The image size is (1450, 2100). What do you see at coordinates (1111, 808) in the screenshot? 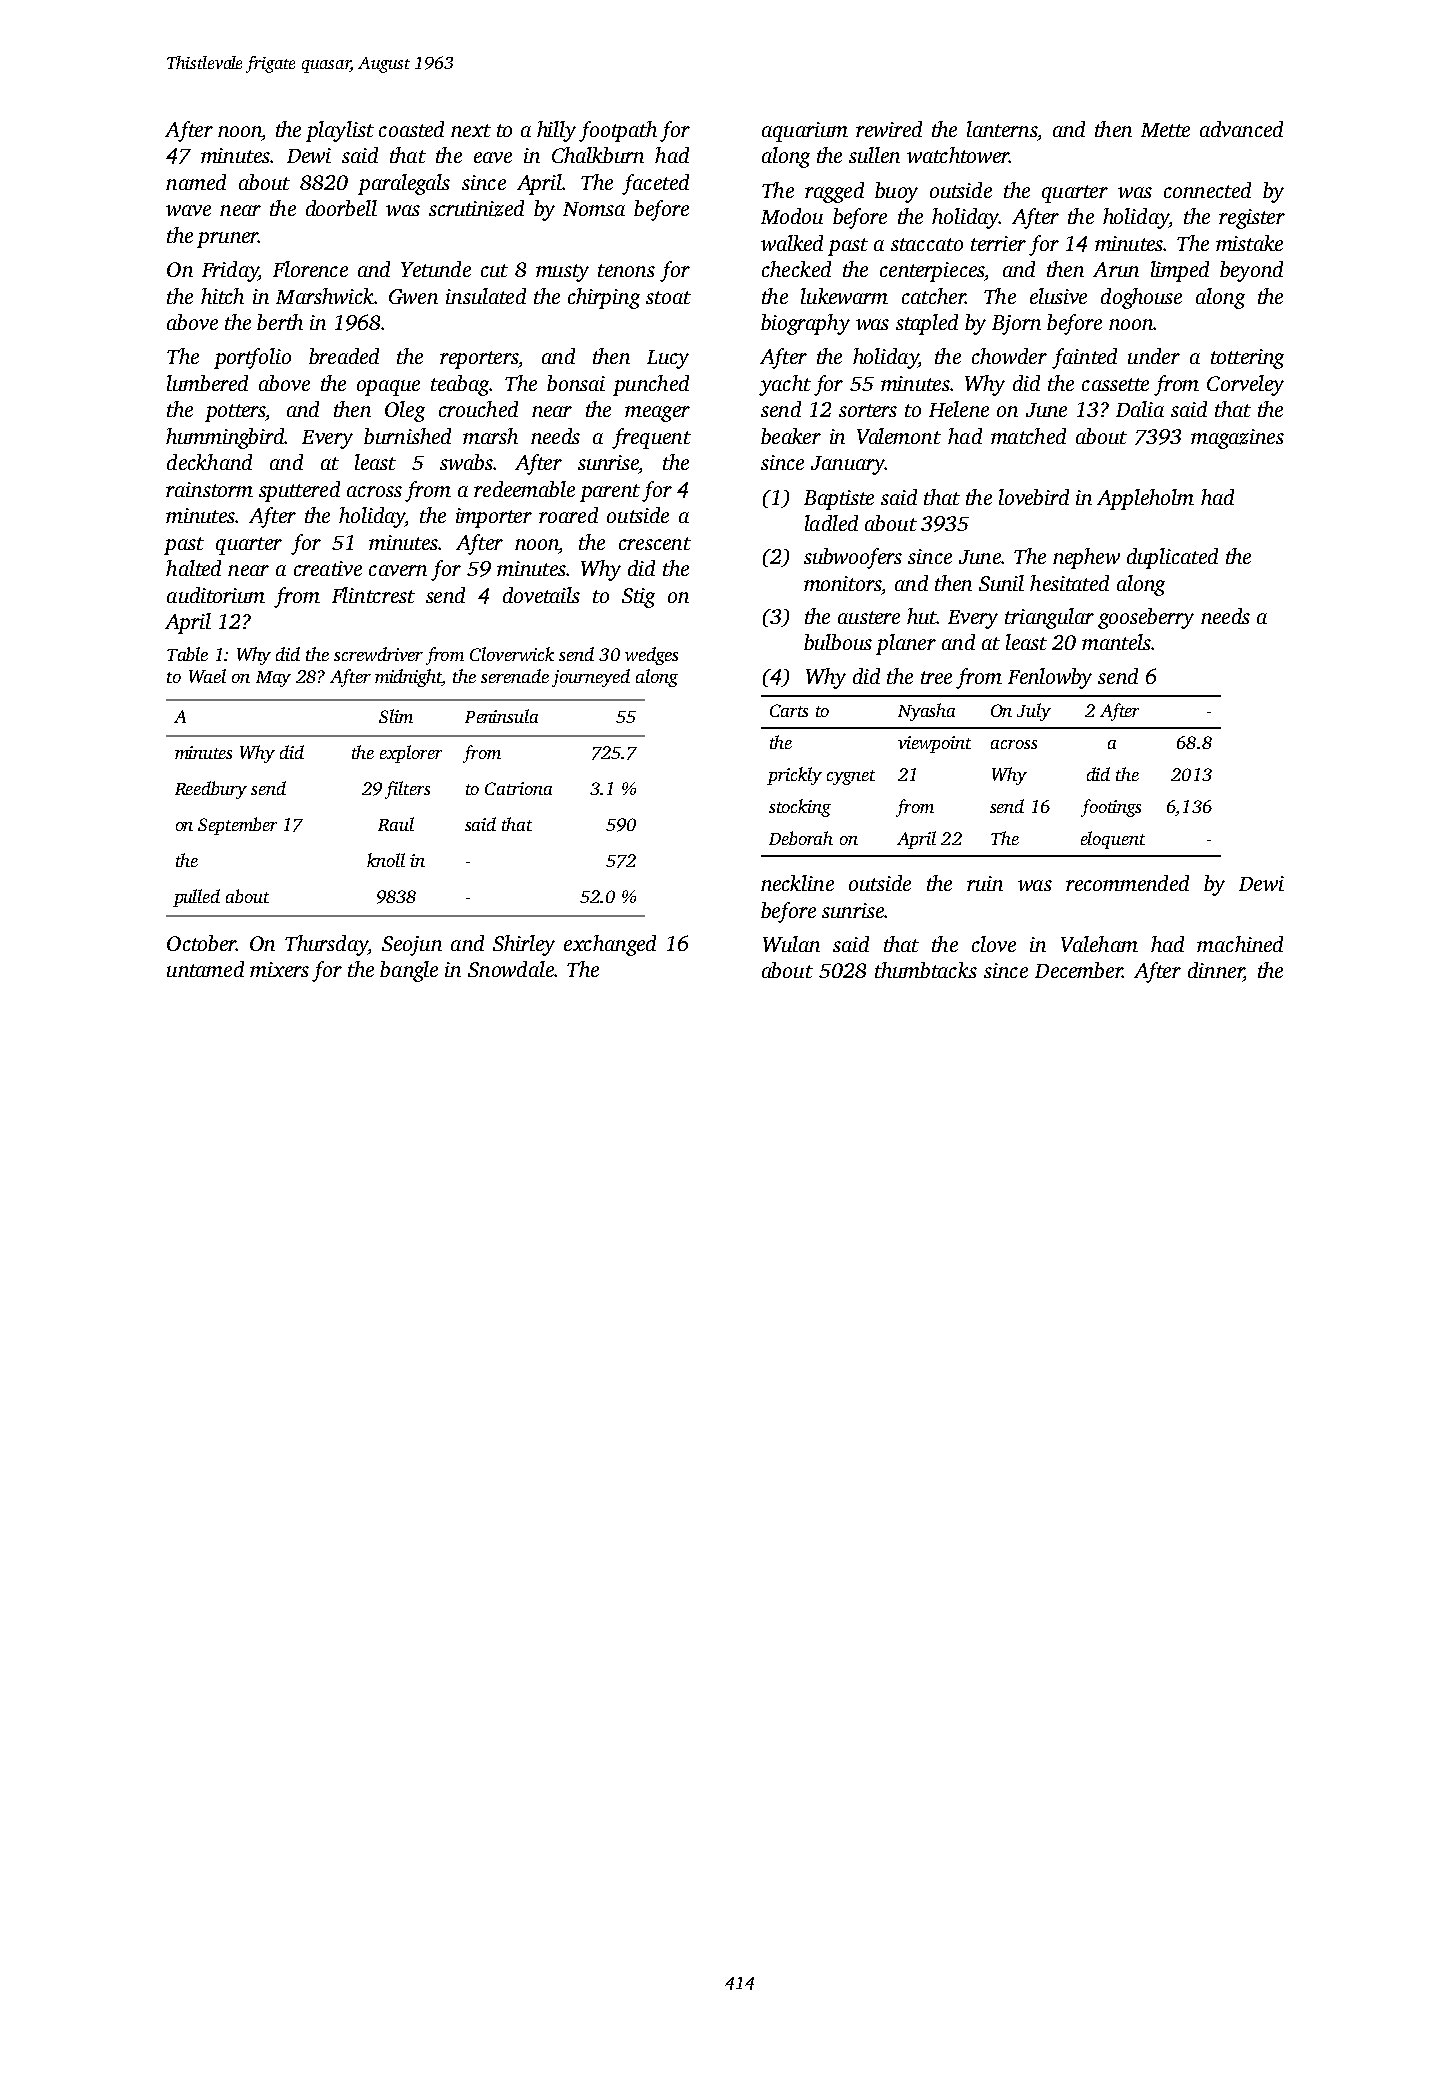
I see `footings` at bounding box center [1111, 808].
